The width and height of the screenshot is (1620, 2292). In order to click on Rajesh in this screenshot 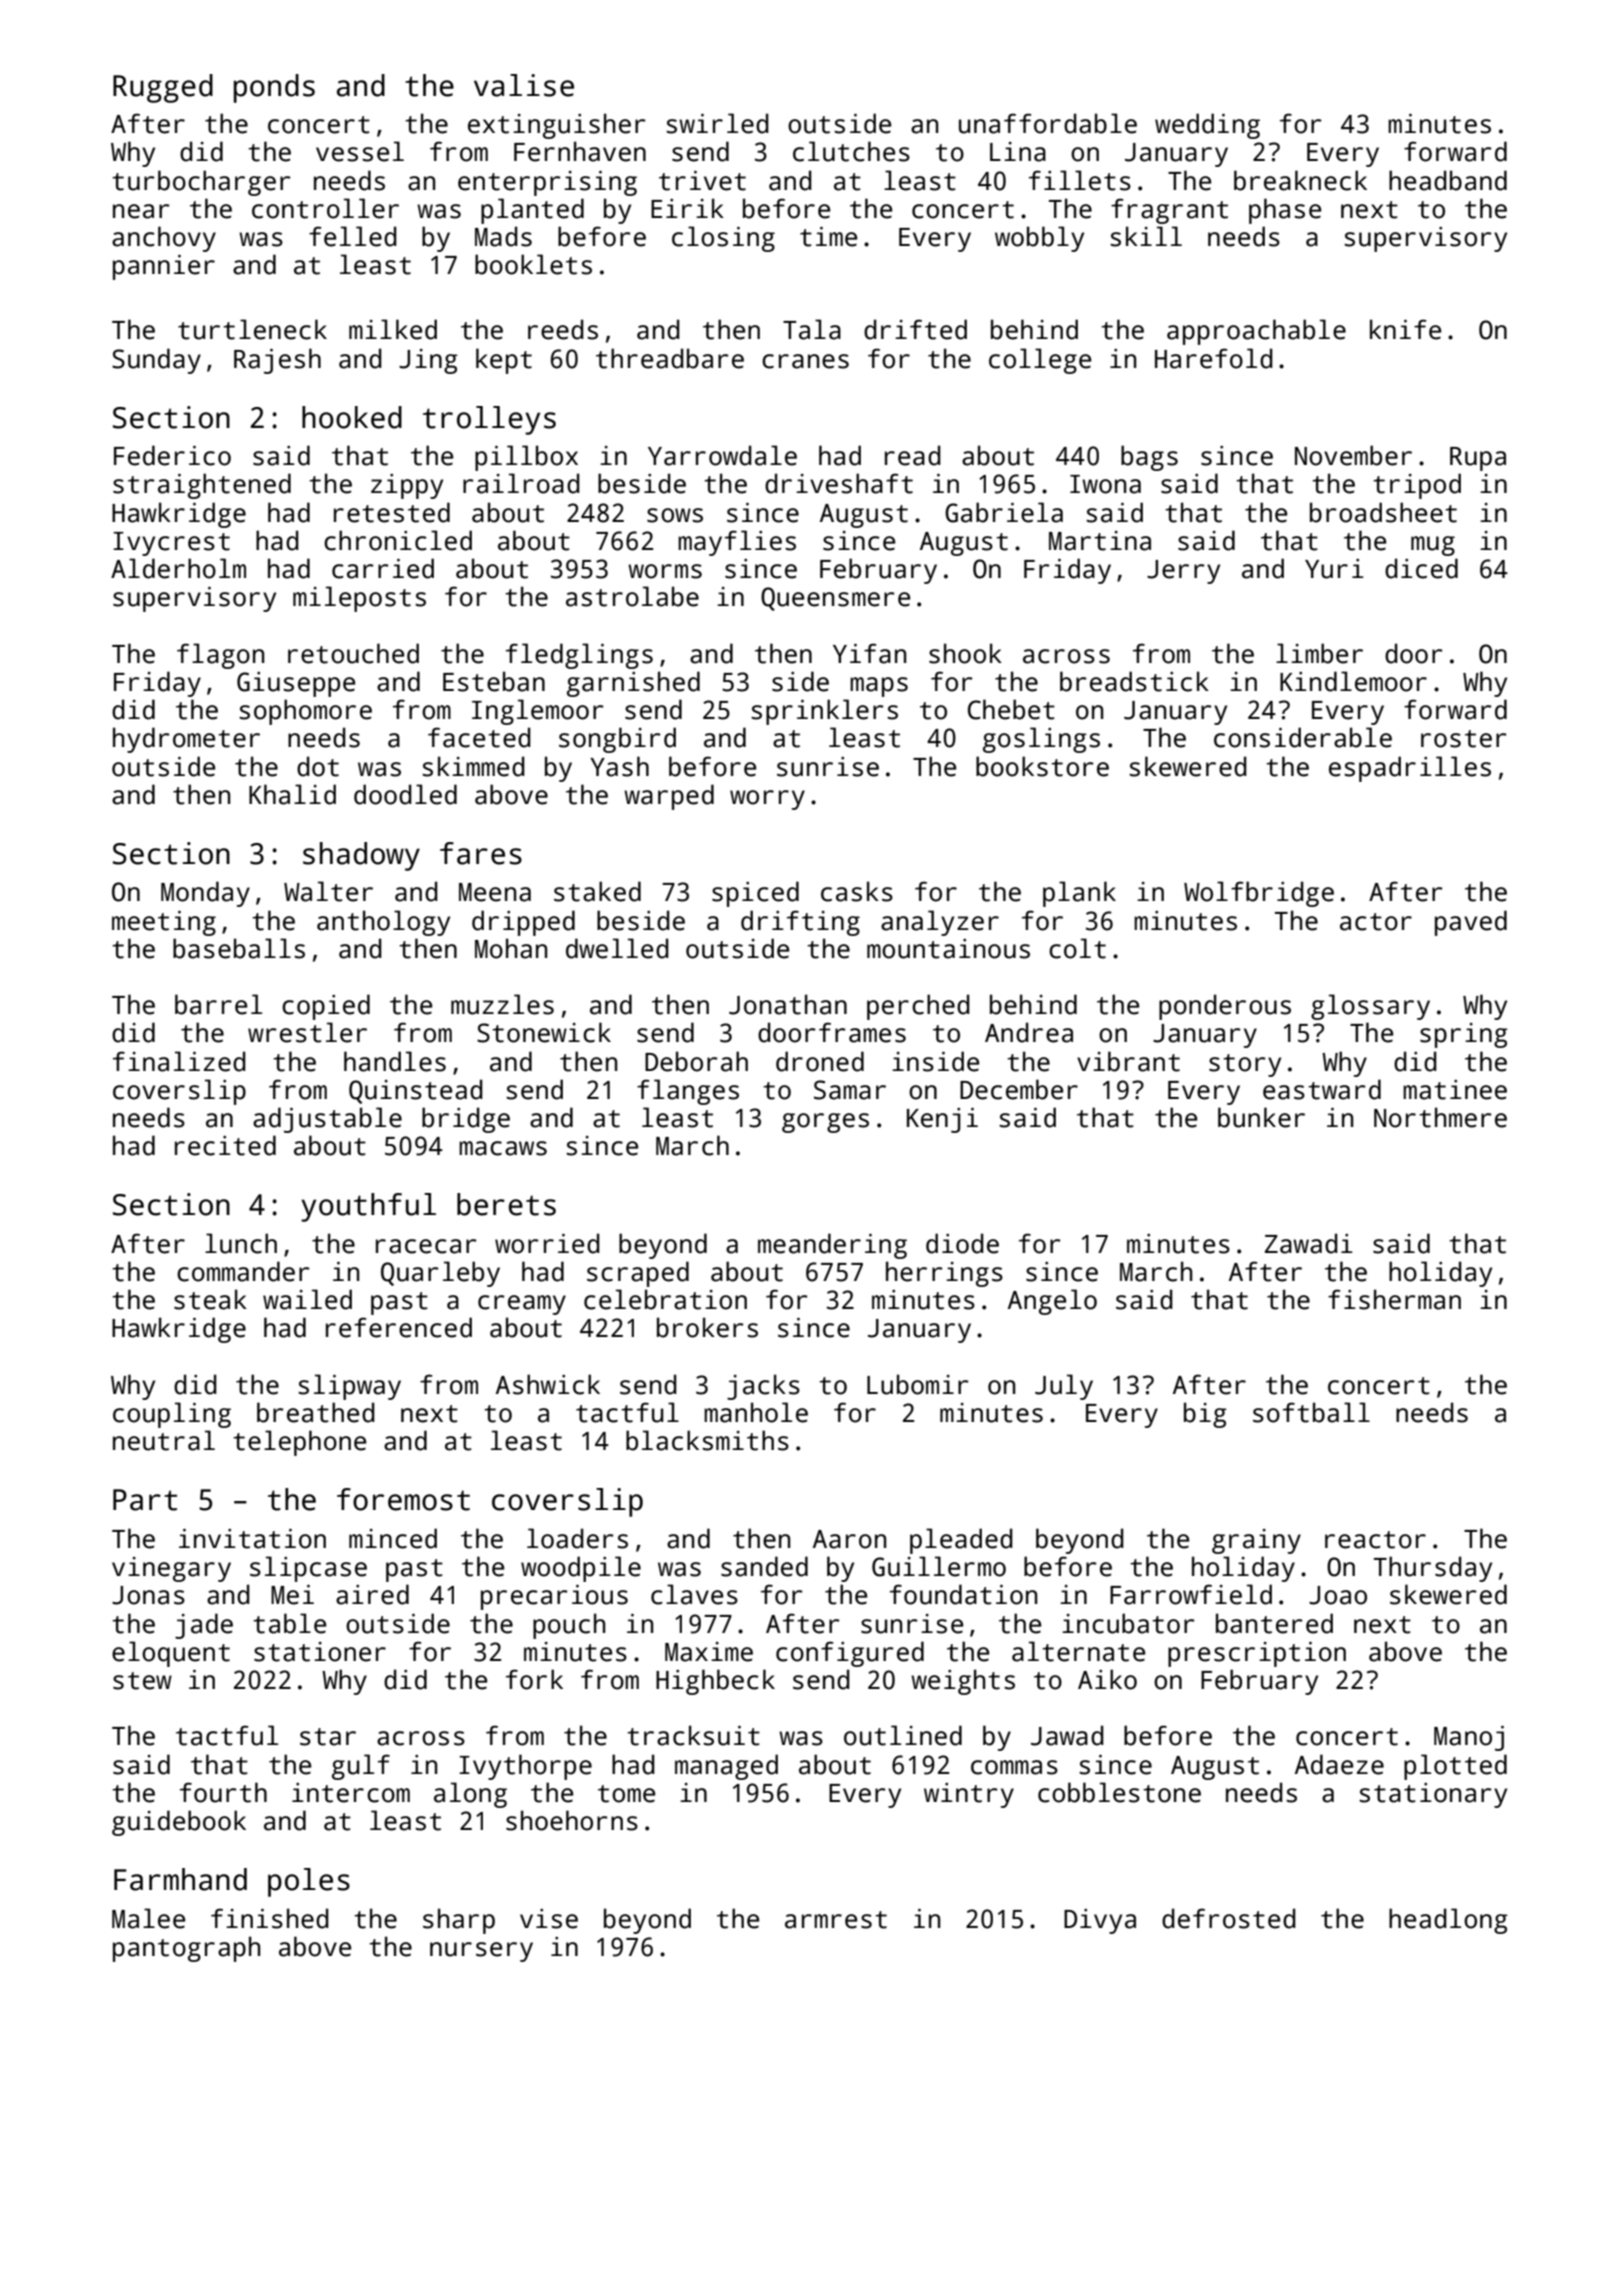, I will do `click(277, 361)`.
